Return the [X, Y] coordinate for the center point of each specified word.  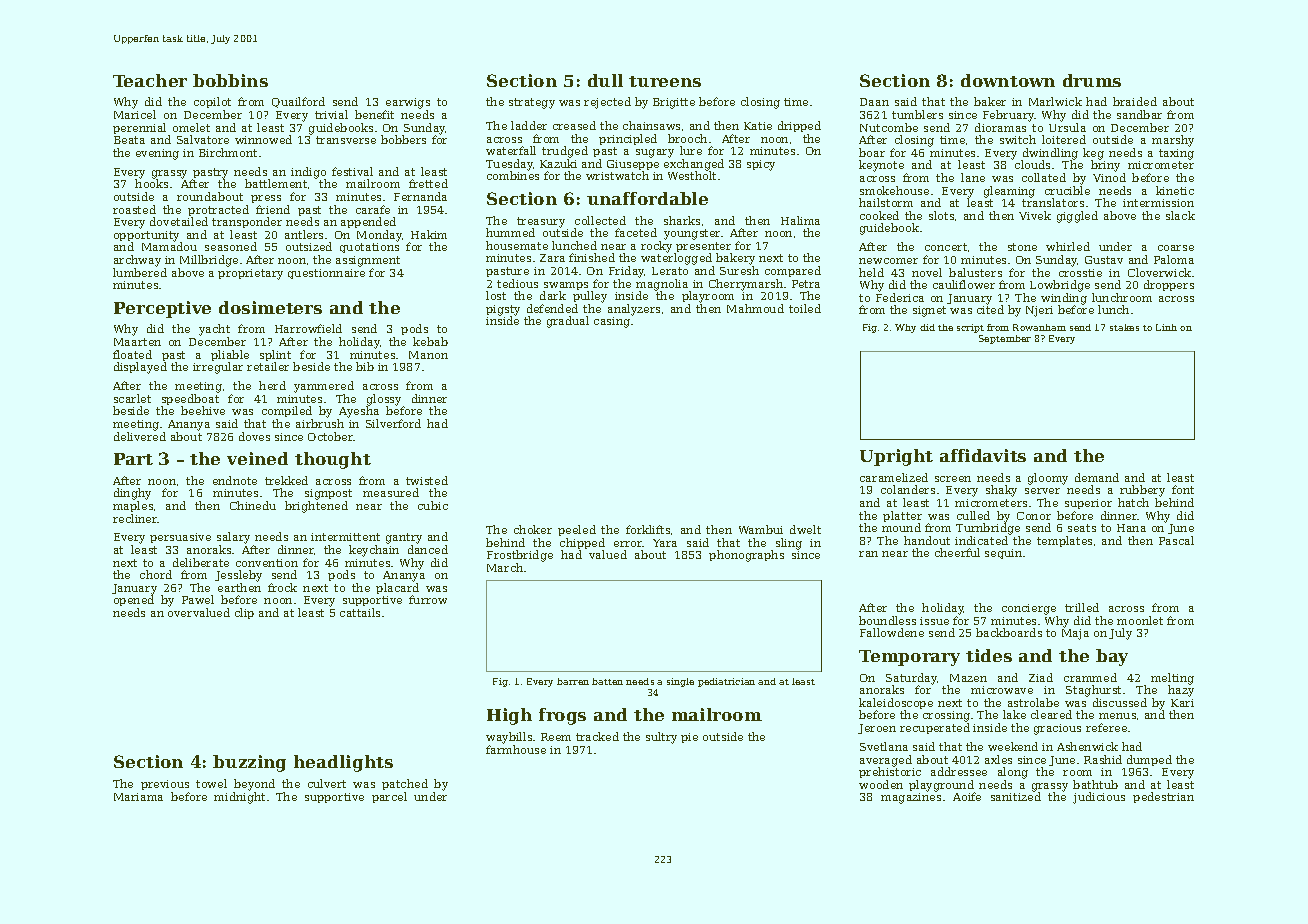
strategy [532, 103]
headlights [343, 763]
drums [1092, 80]
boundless [887, 620]
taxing [1176, 154]
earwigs [408, 103]
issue [934, 621]
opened [134, 601]
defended [552, 308]
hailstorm [886, 202]
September [1005, 339]
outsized [309, 246]
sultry [661, 738]
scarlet [132, 398]
